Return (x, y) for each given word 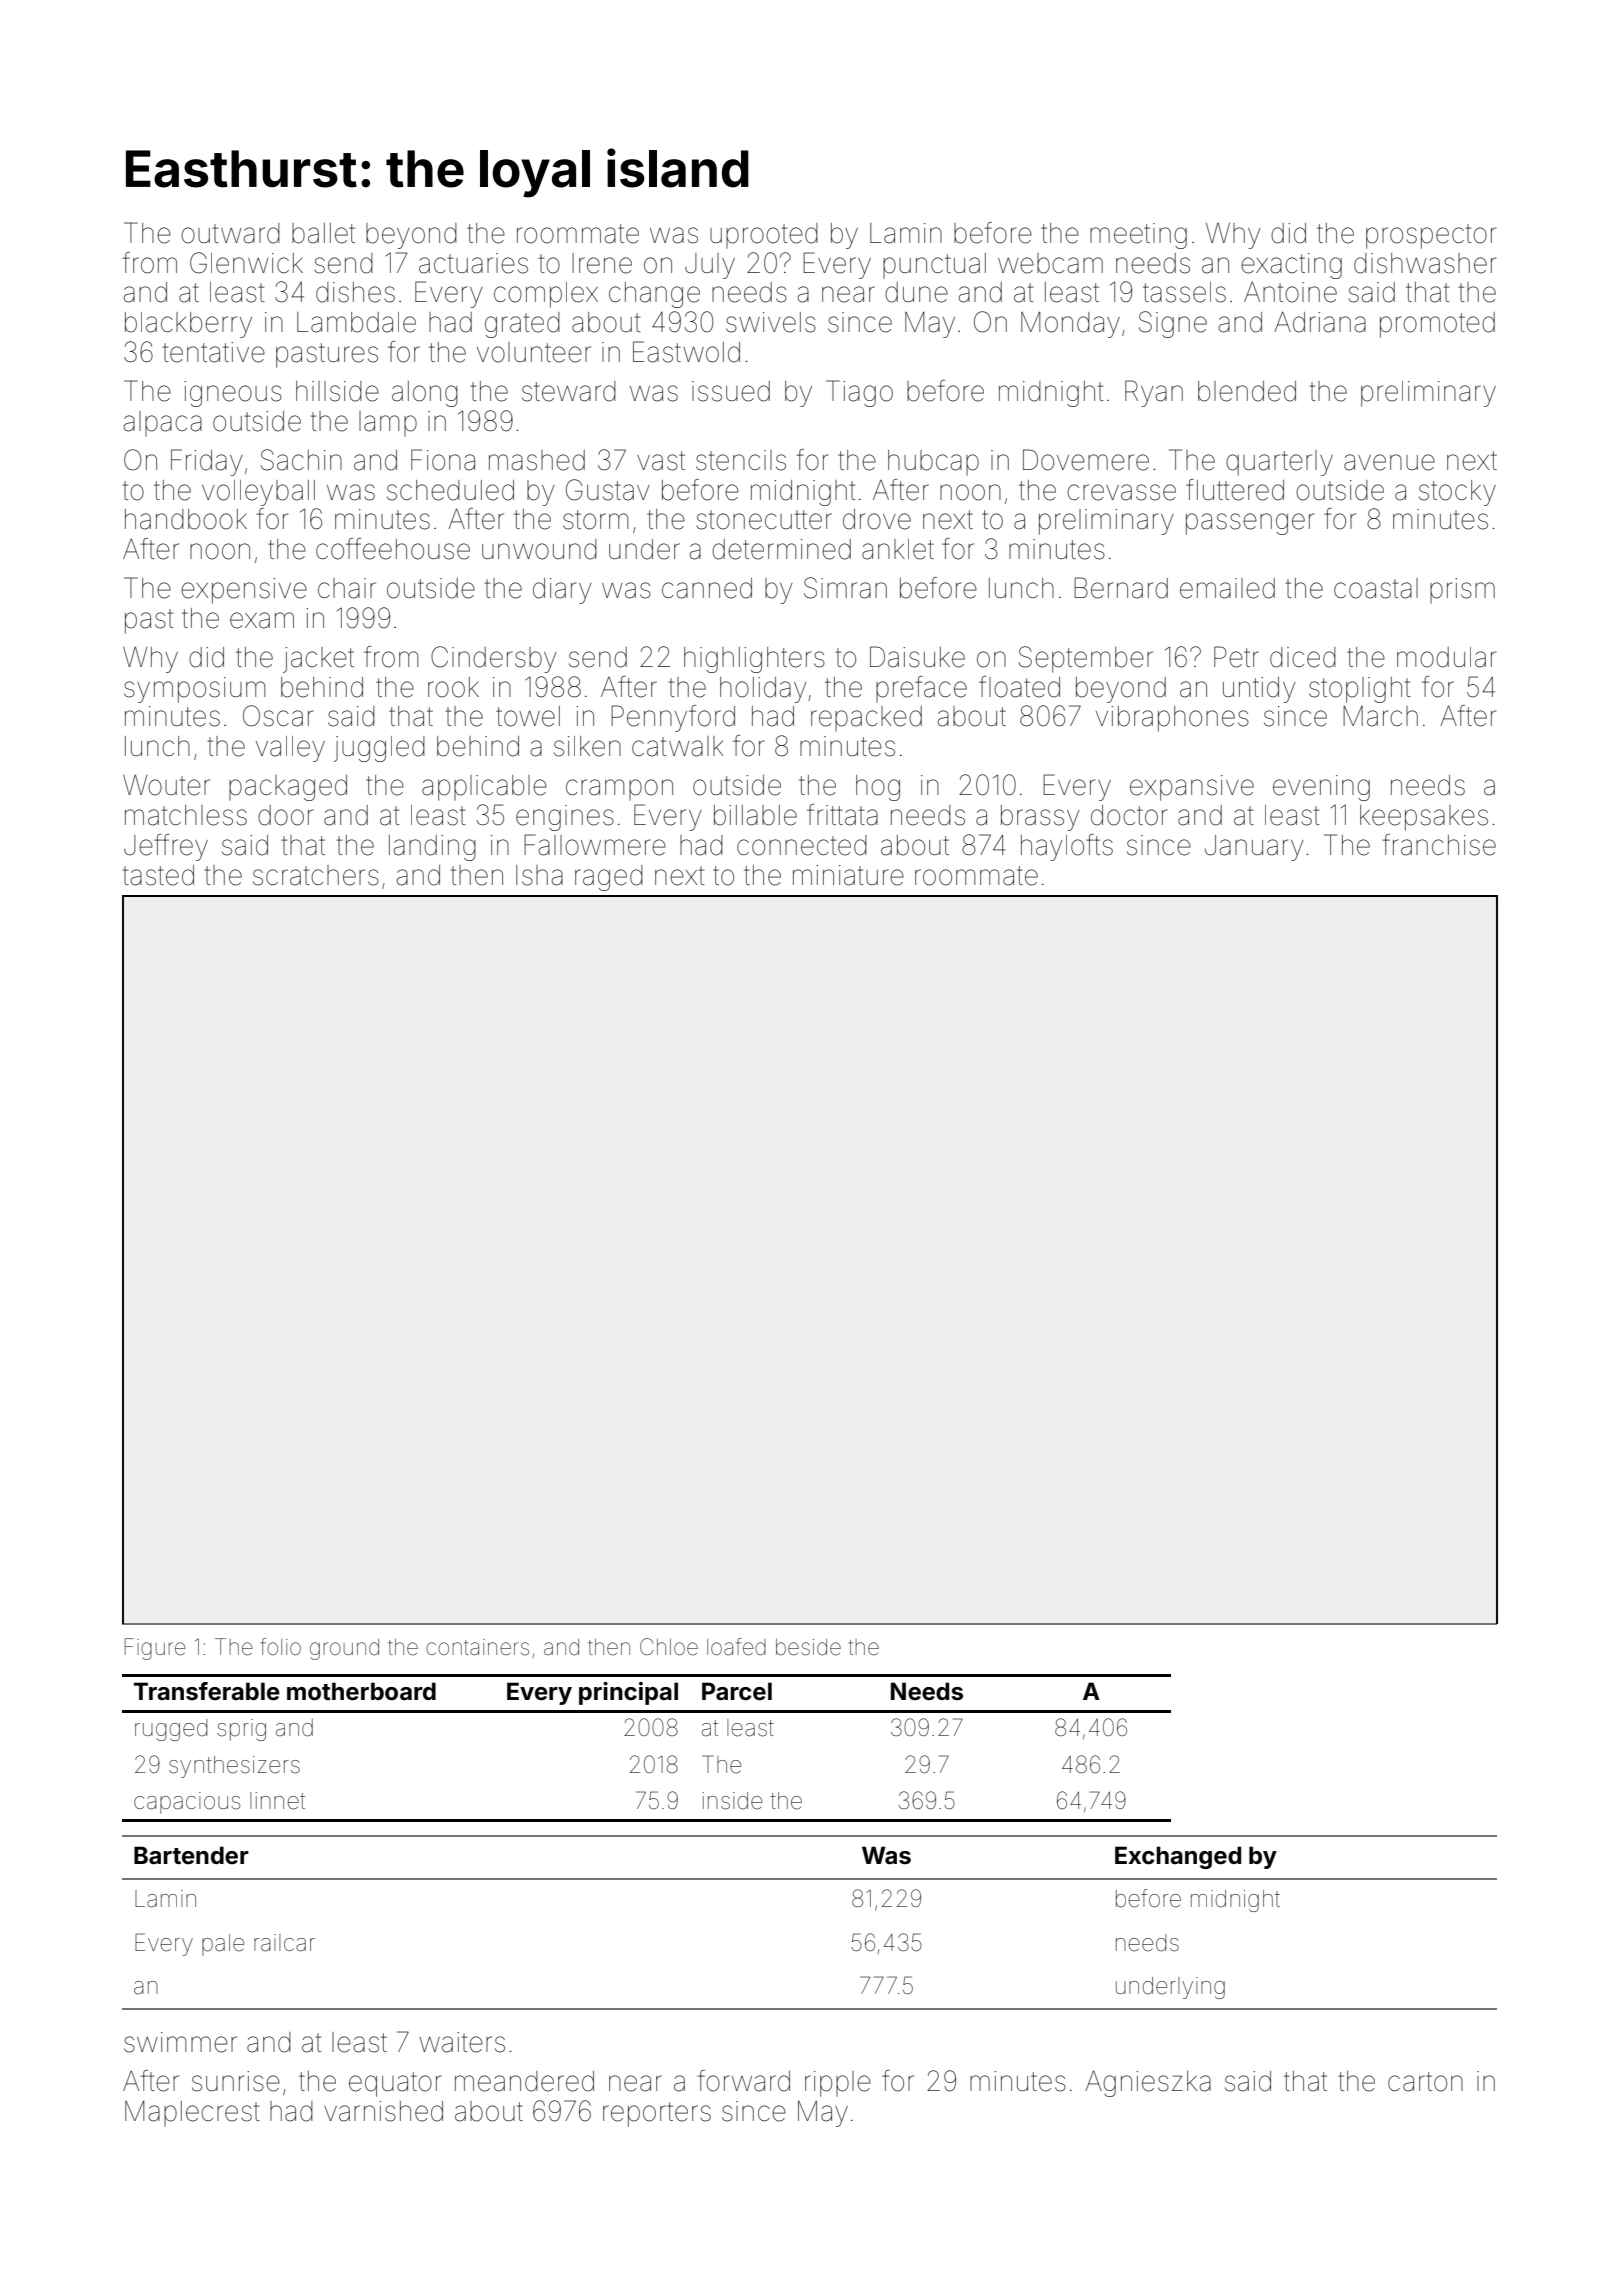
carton (1425, 2082)
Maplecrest (192, 2113)
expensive (244, 591)
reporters (657, 2114)
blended (1247, 391)
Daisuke (917, 657)
